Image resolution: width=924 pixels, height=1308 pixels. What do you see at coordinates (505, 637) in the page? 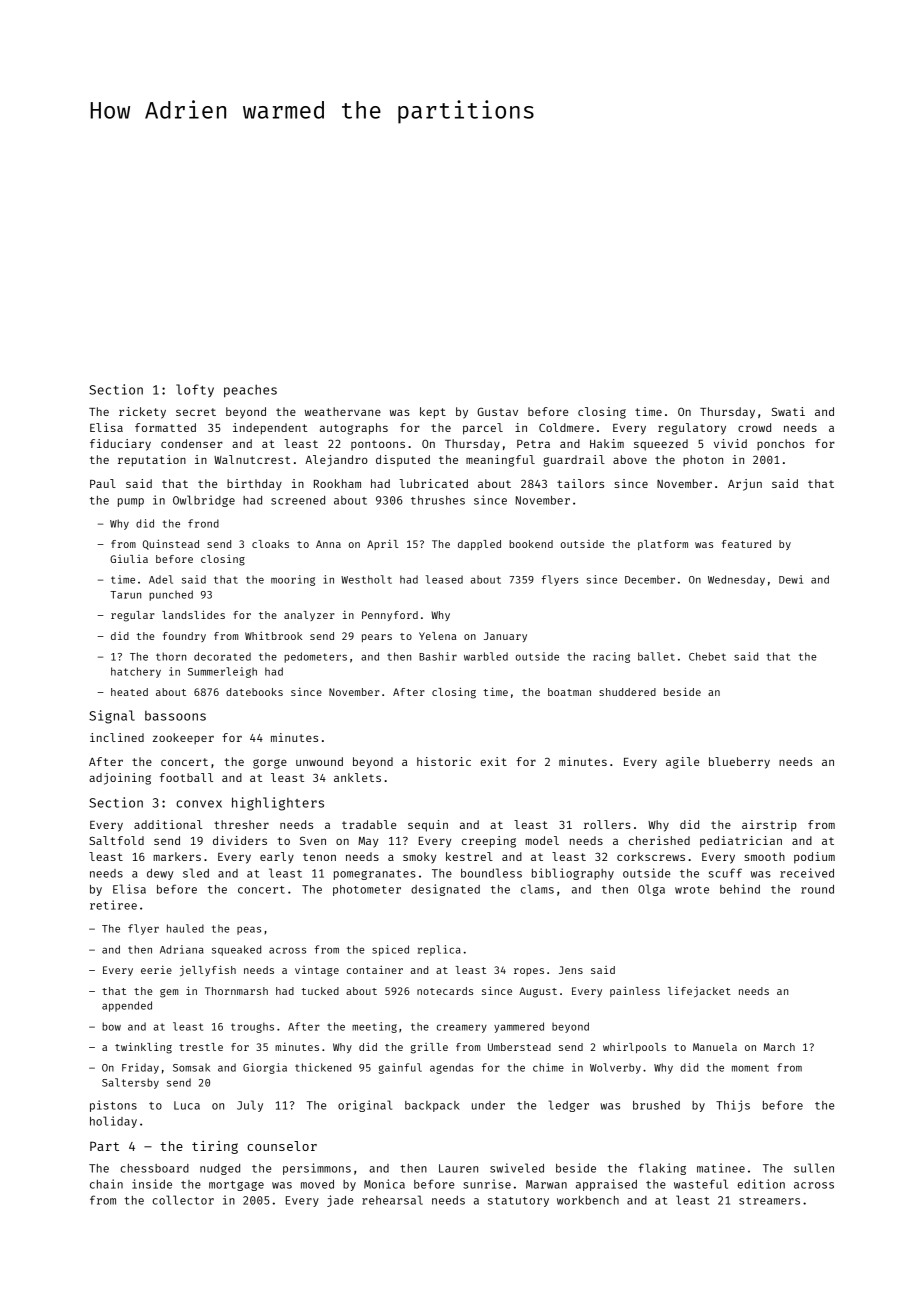
I see `January` at bounding box center [505, 637].
